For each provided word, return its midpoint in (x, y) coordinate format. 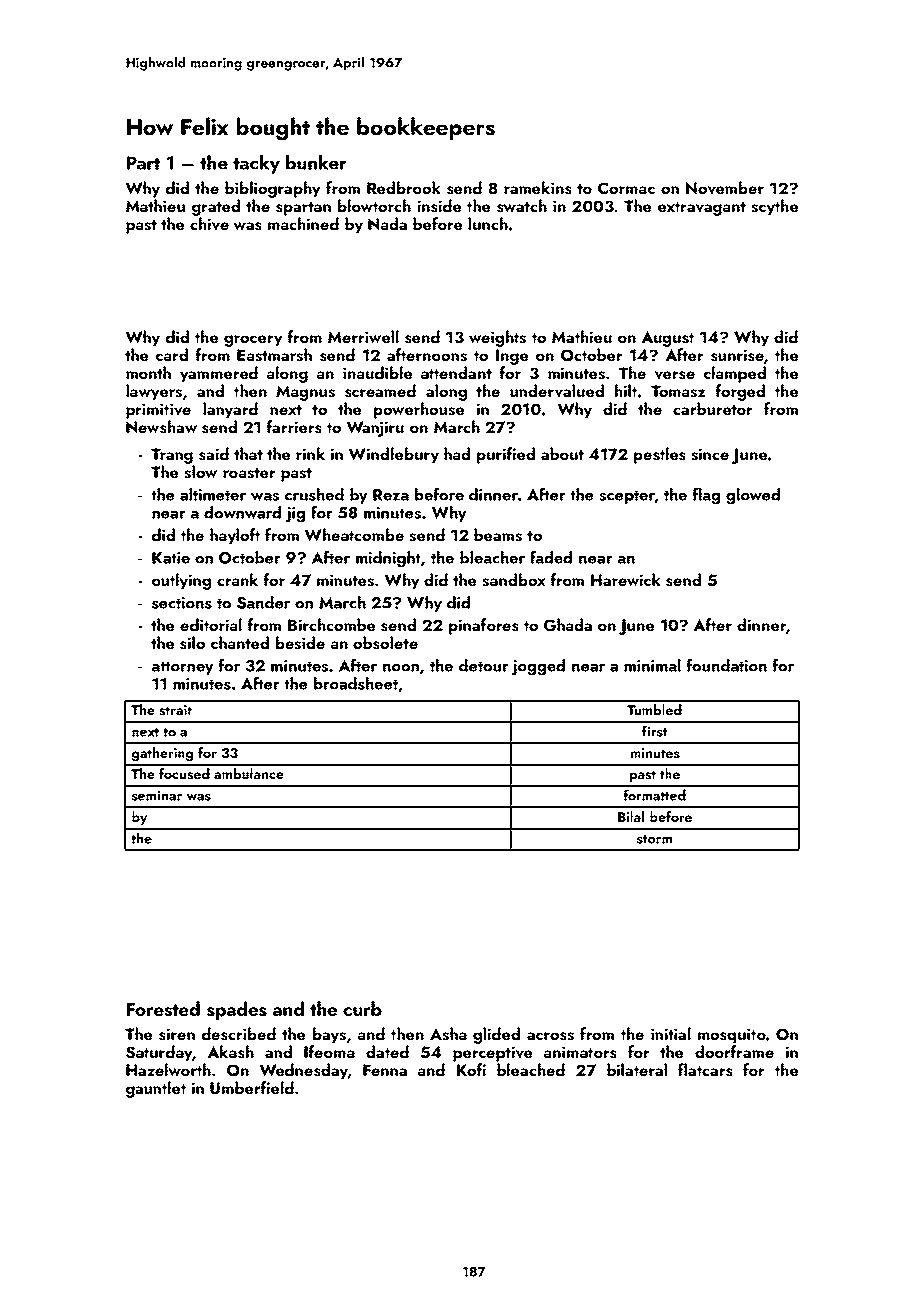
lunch (488, 223)
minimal (652, 665)
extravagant (702, 209)
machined (303, 223)
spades (237, 1010)
